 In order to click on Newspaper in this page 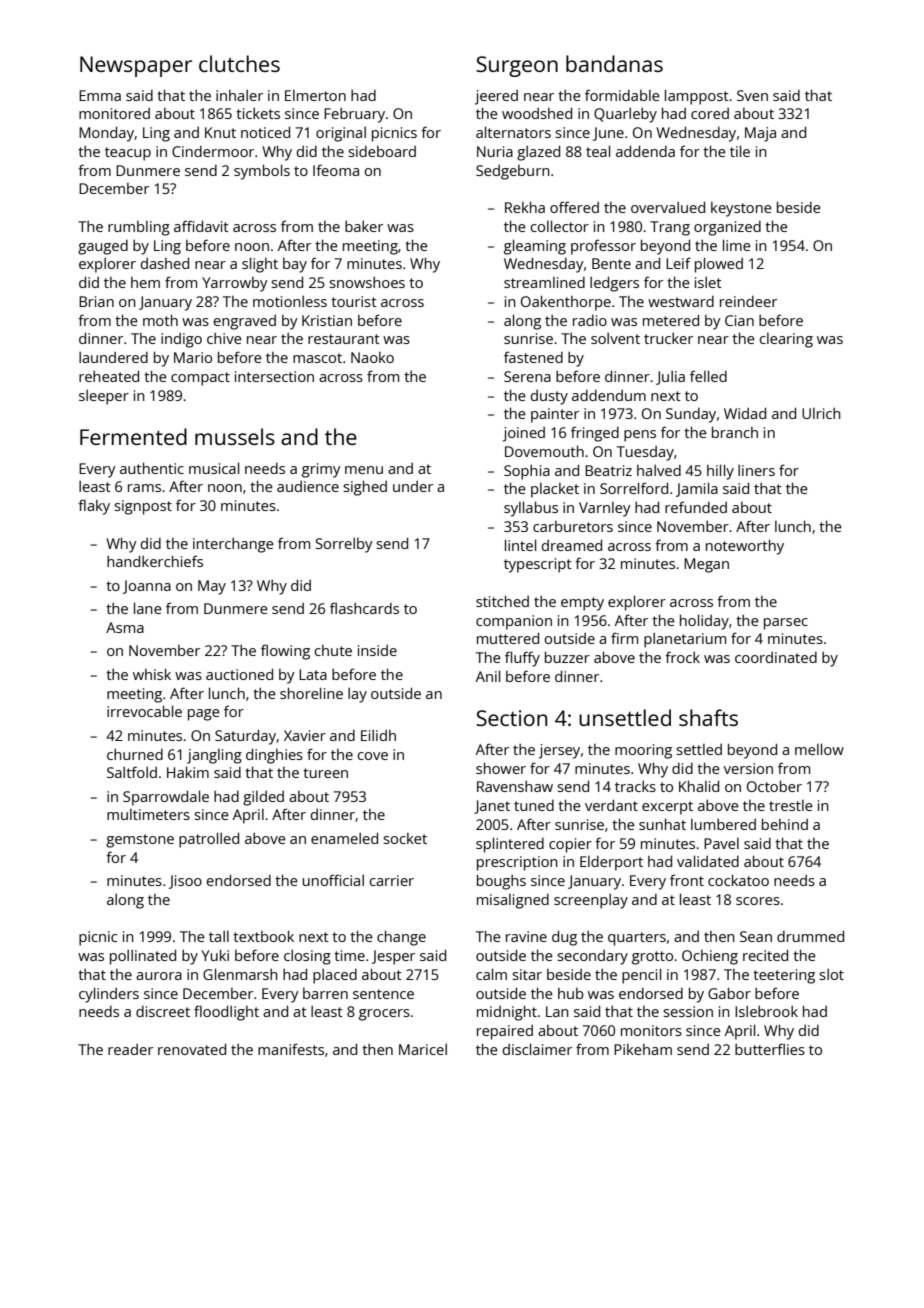, I will do `click(136, 66)`.
